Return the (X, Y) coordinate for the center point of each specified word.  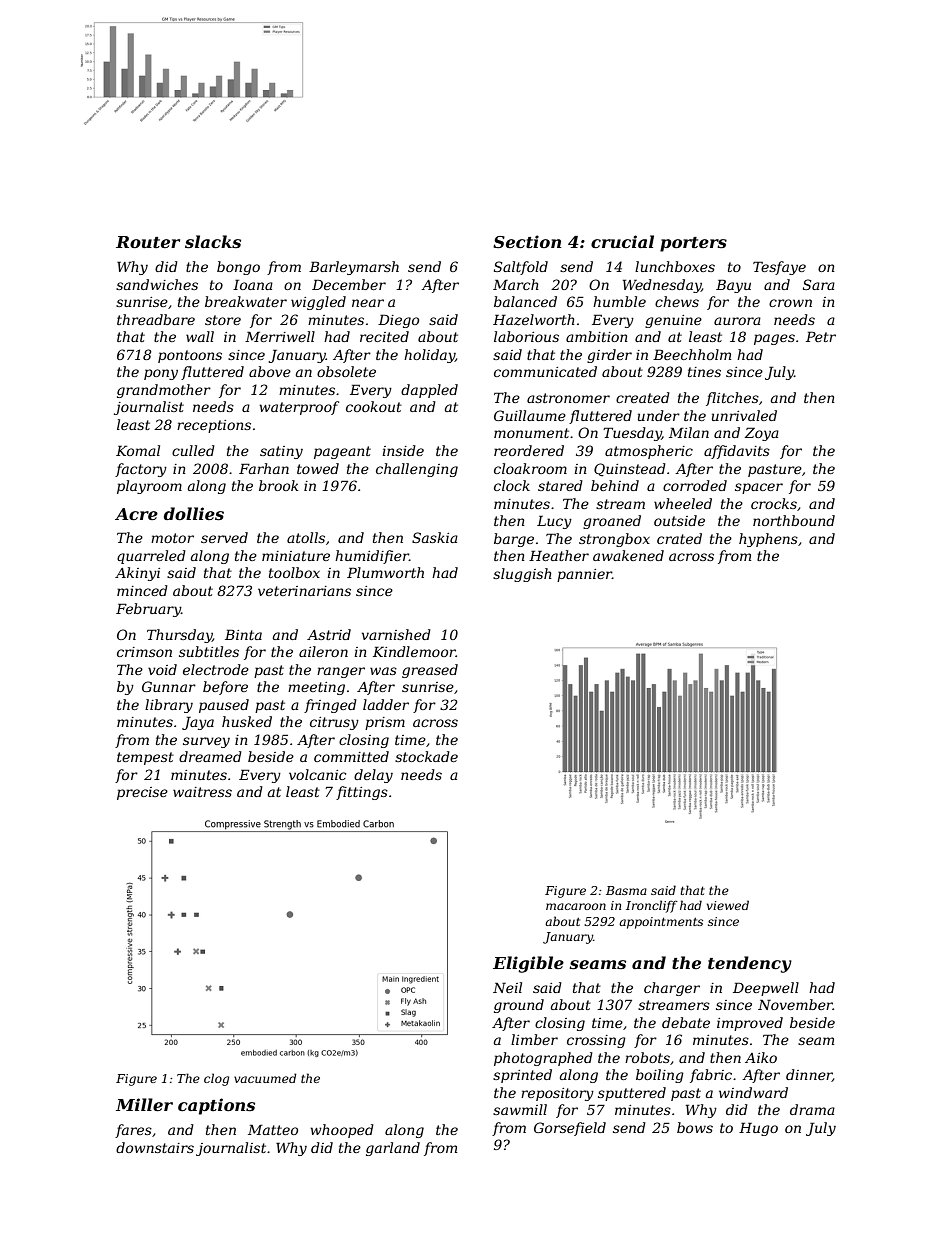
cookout (374, 406)
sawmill (520, 1109)
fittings (362, 793)
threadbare (156, 319)
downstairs (155, 1147)
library (169, 706)
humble (619, 301)
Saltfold (521, 268)
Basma (626, 890)
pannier (584, 575)
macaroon (576, 906)
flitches (732, 399)
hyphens (768, 540)
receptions (214, 426)
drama (812, 1109)
